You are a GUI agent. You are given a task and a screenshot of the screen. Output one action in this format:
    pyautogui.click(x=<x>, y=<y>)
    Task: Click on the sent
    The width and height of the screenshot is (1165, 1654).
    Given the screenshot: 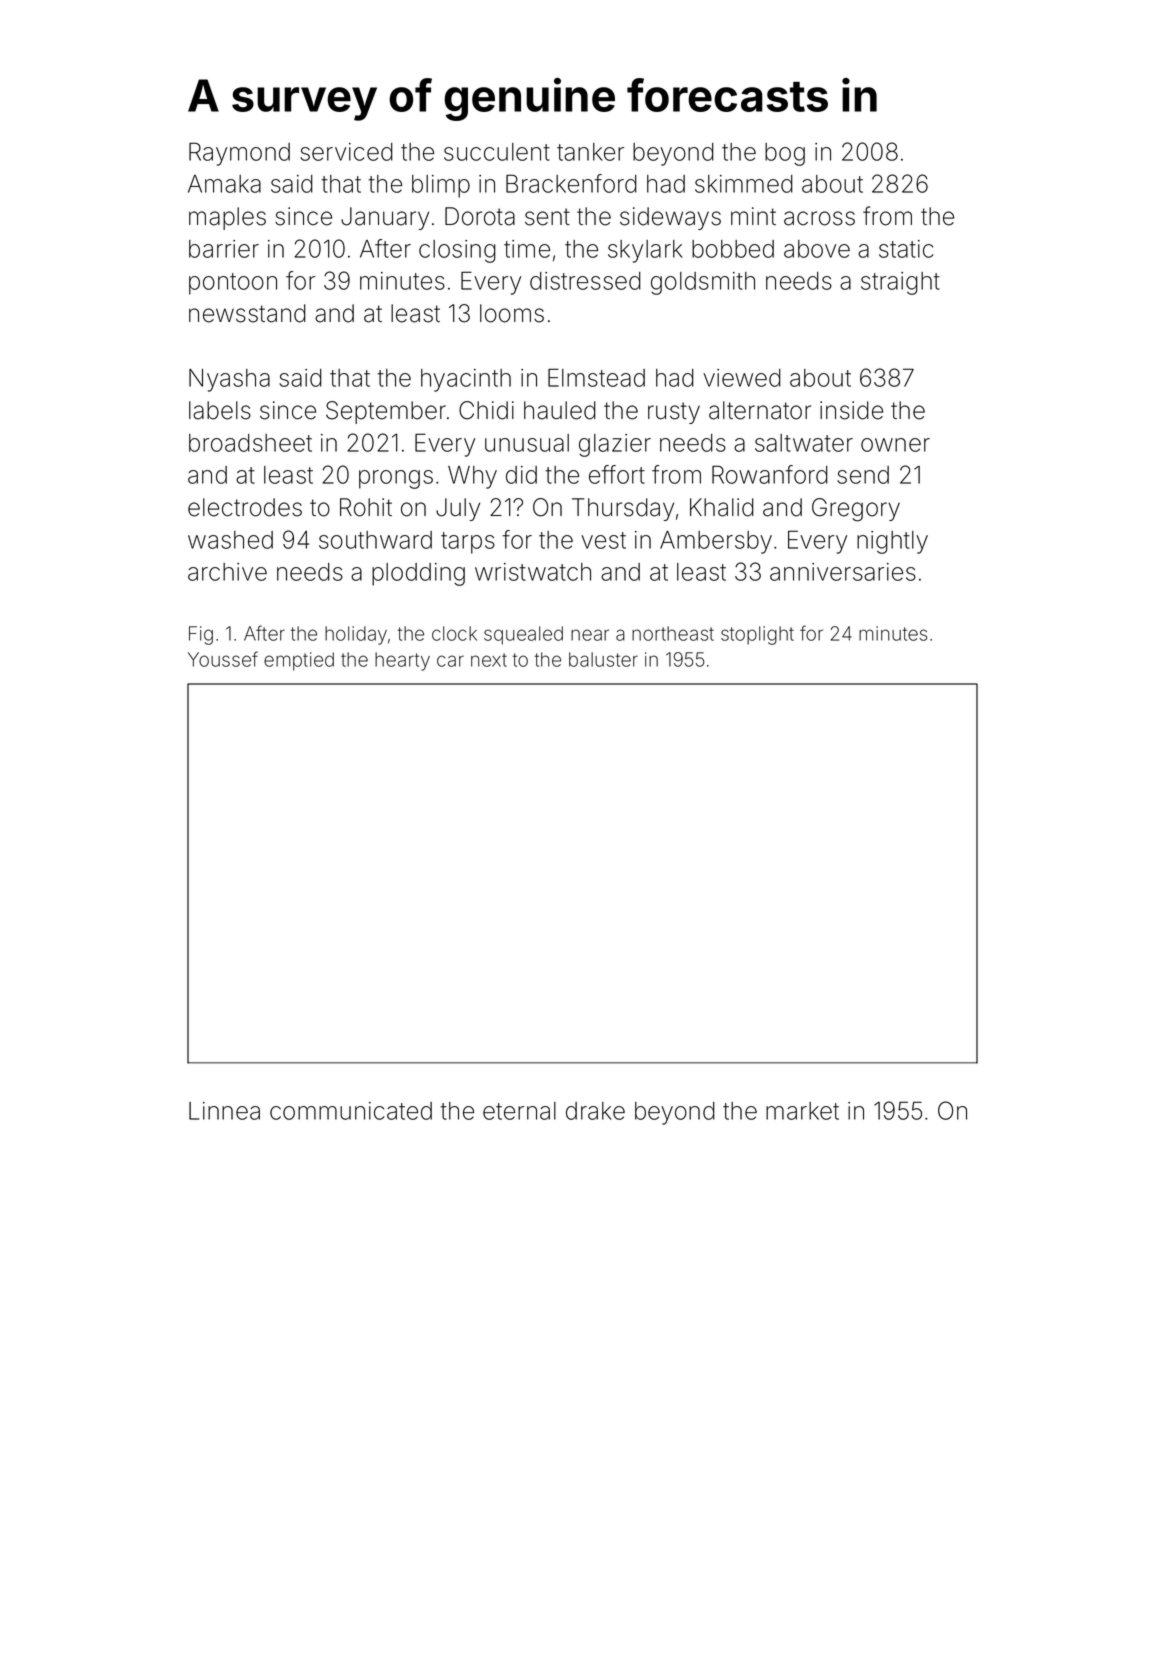 What is the action you would take?
    pyautogui.click(x=547, y=217)
